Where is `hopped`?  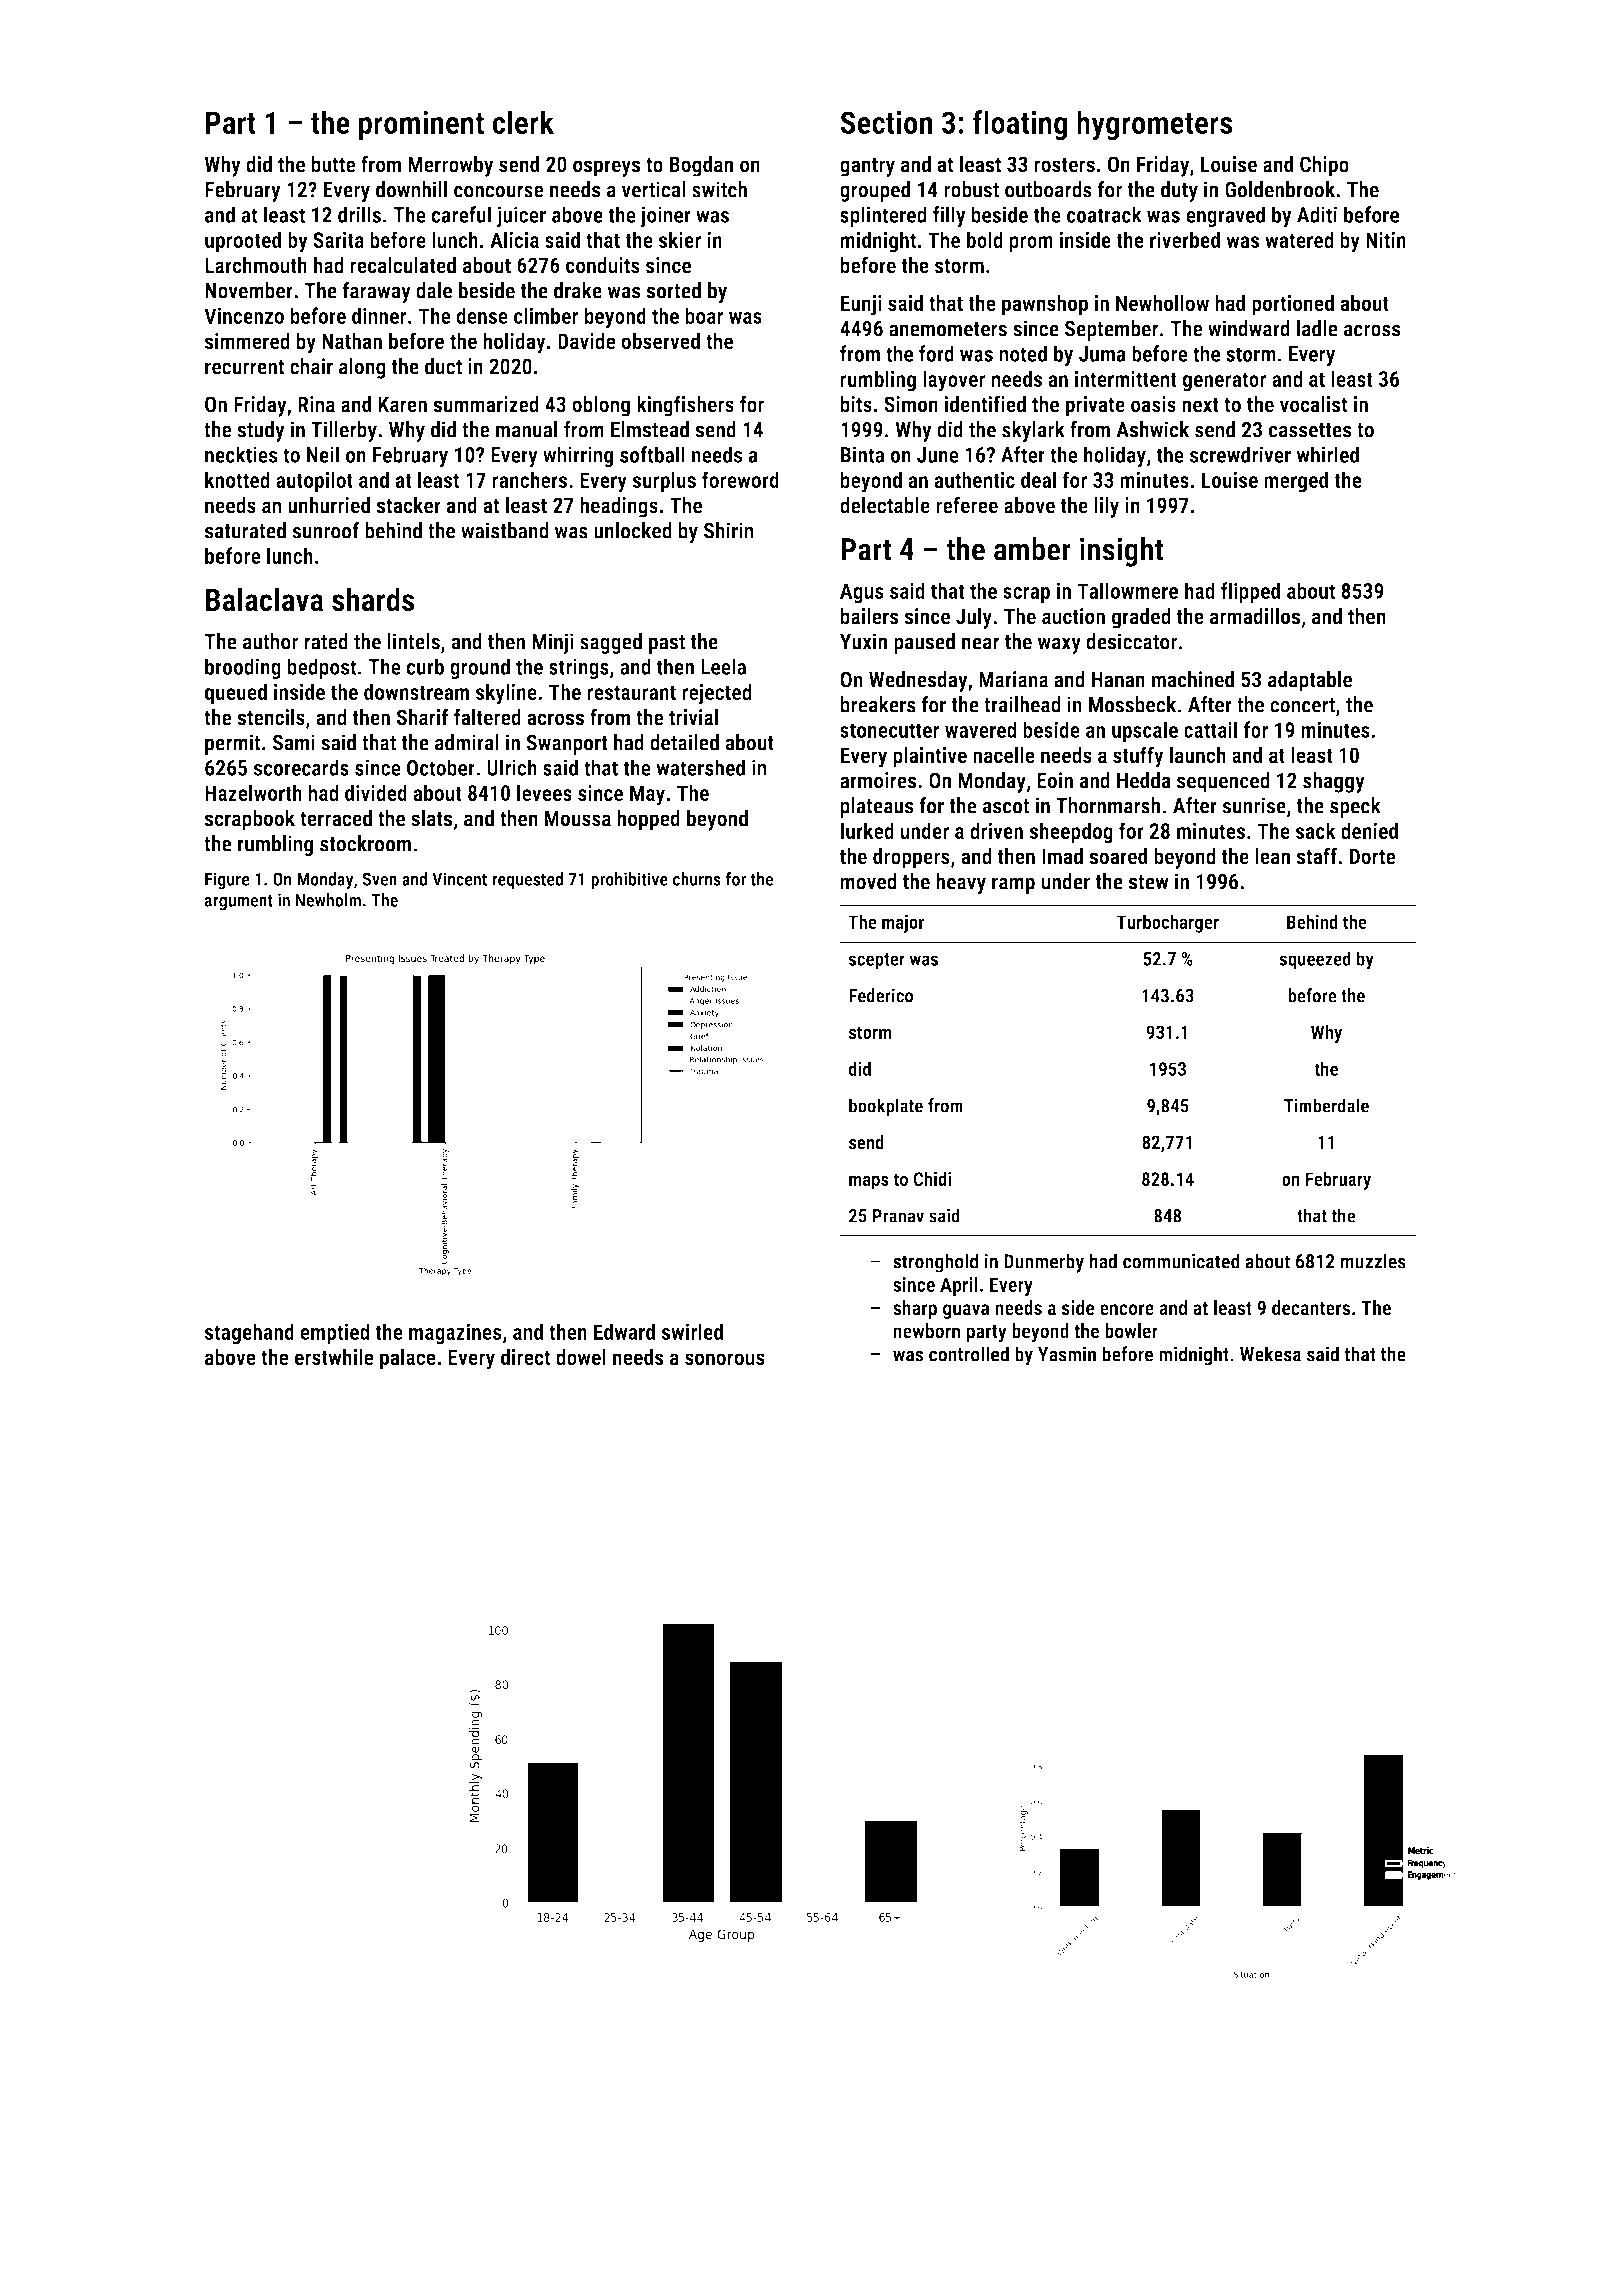
hopped is located at coordinates (648, 820).
